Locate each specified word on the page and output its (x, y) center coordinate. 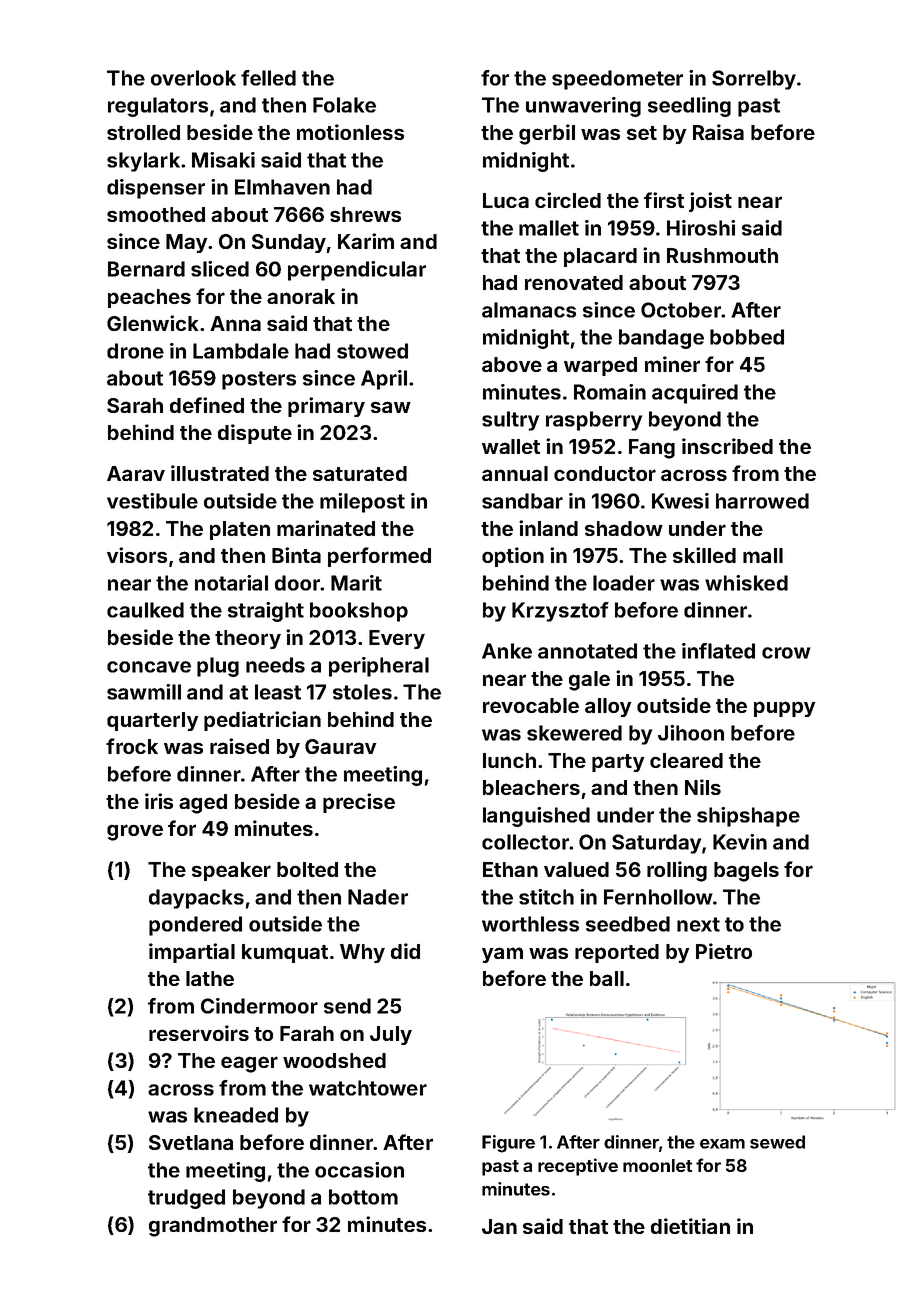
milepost (362, 503)
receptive (578, 1167)
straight (266, 612)
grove (135, 832)
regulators (158, 107)
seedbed (628, 924)
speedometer (617, 80)
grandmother (213, 1227)
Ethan (510, 869)
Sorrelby (754, 80)
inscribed (727, 446)
